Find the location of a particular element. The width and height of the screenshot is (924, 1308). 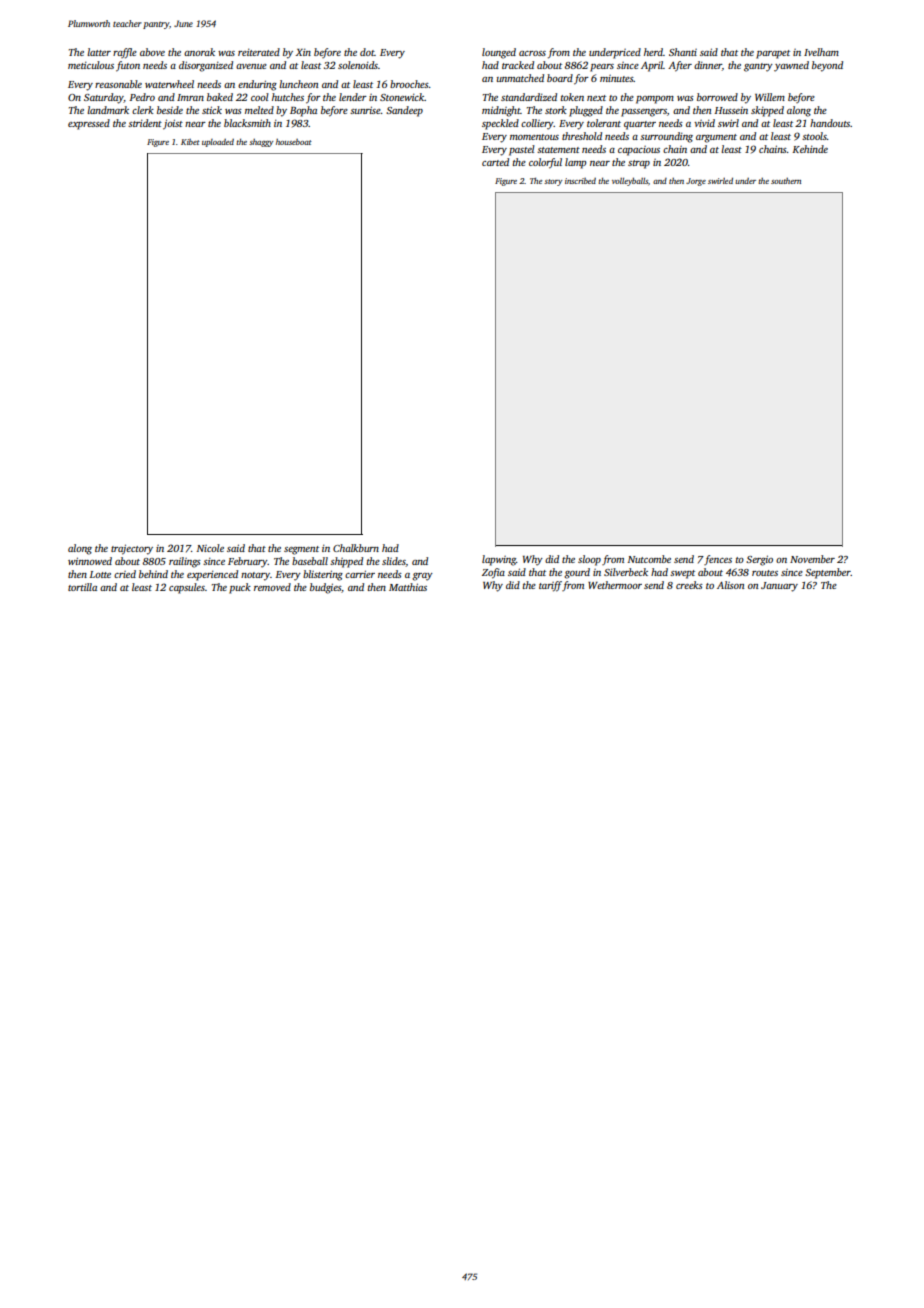

Jorge is located at coordinates (696, 182).
